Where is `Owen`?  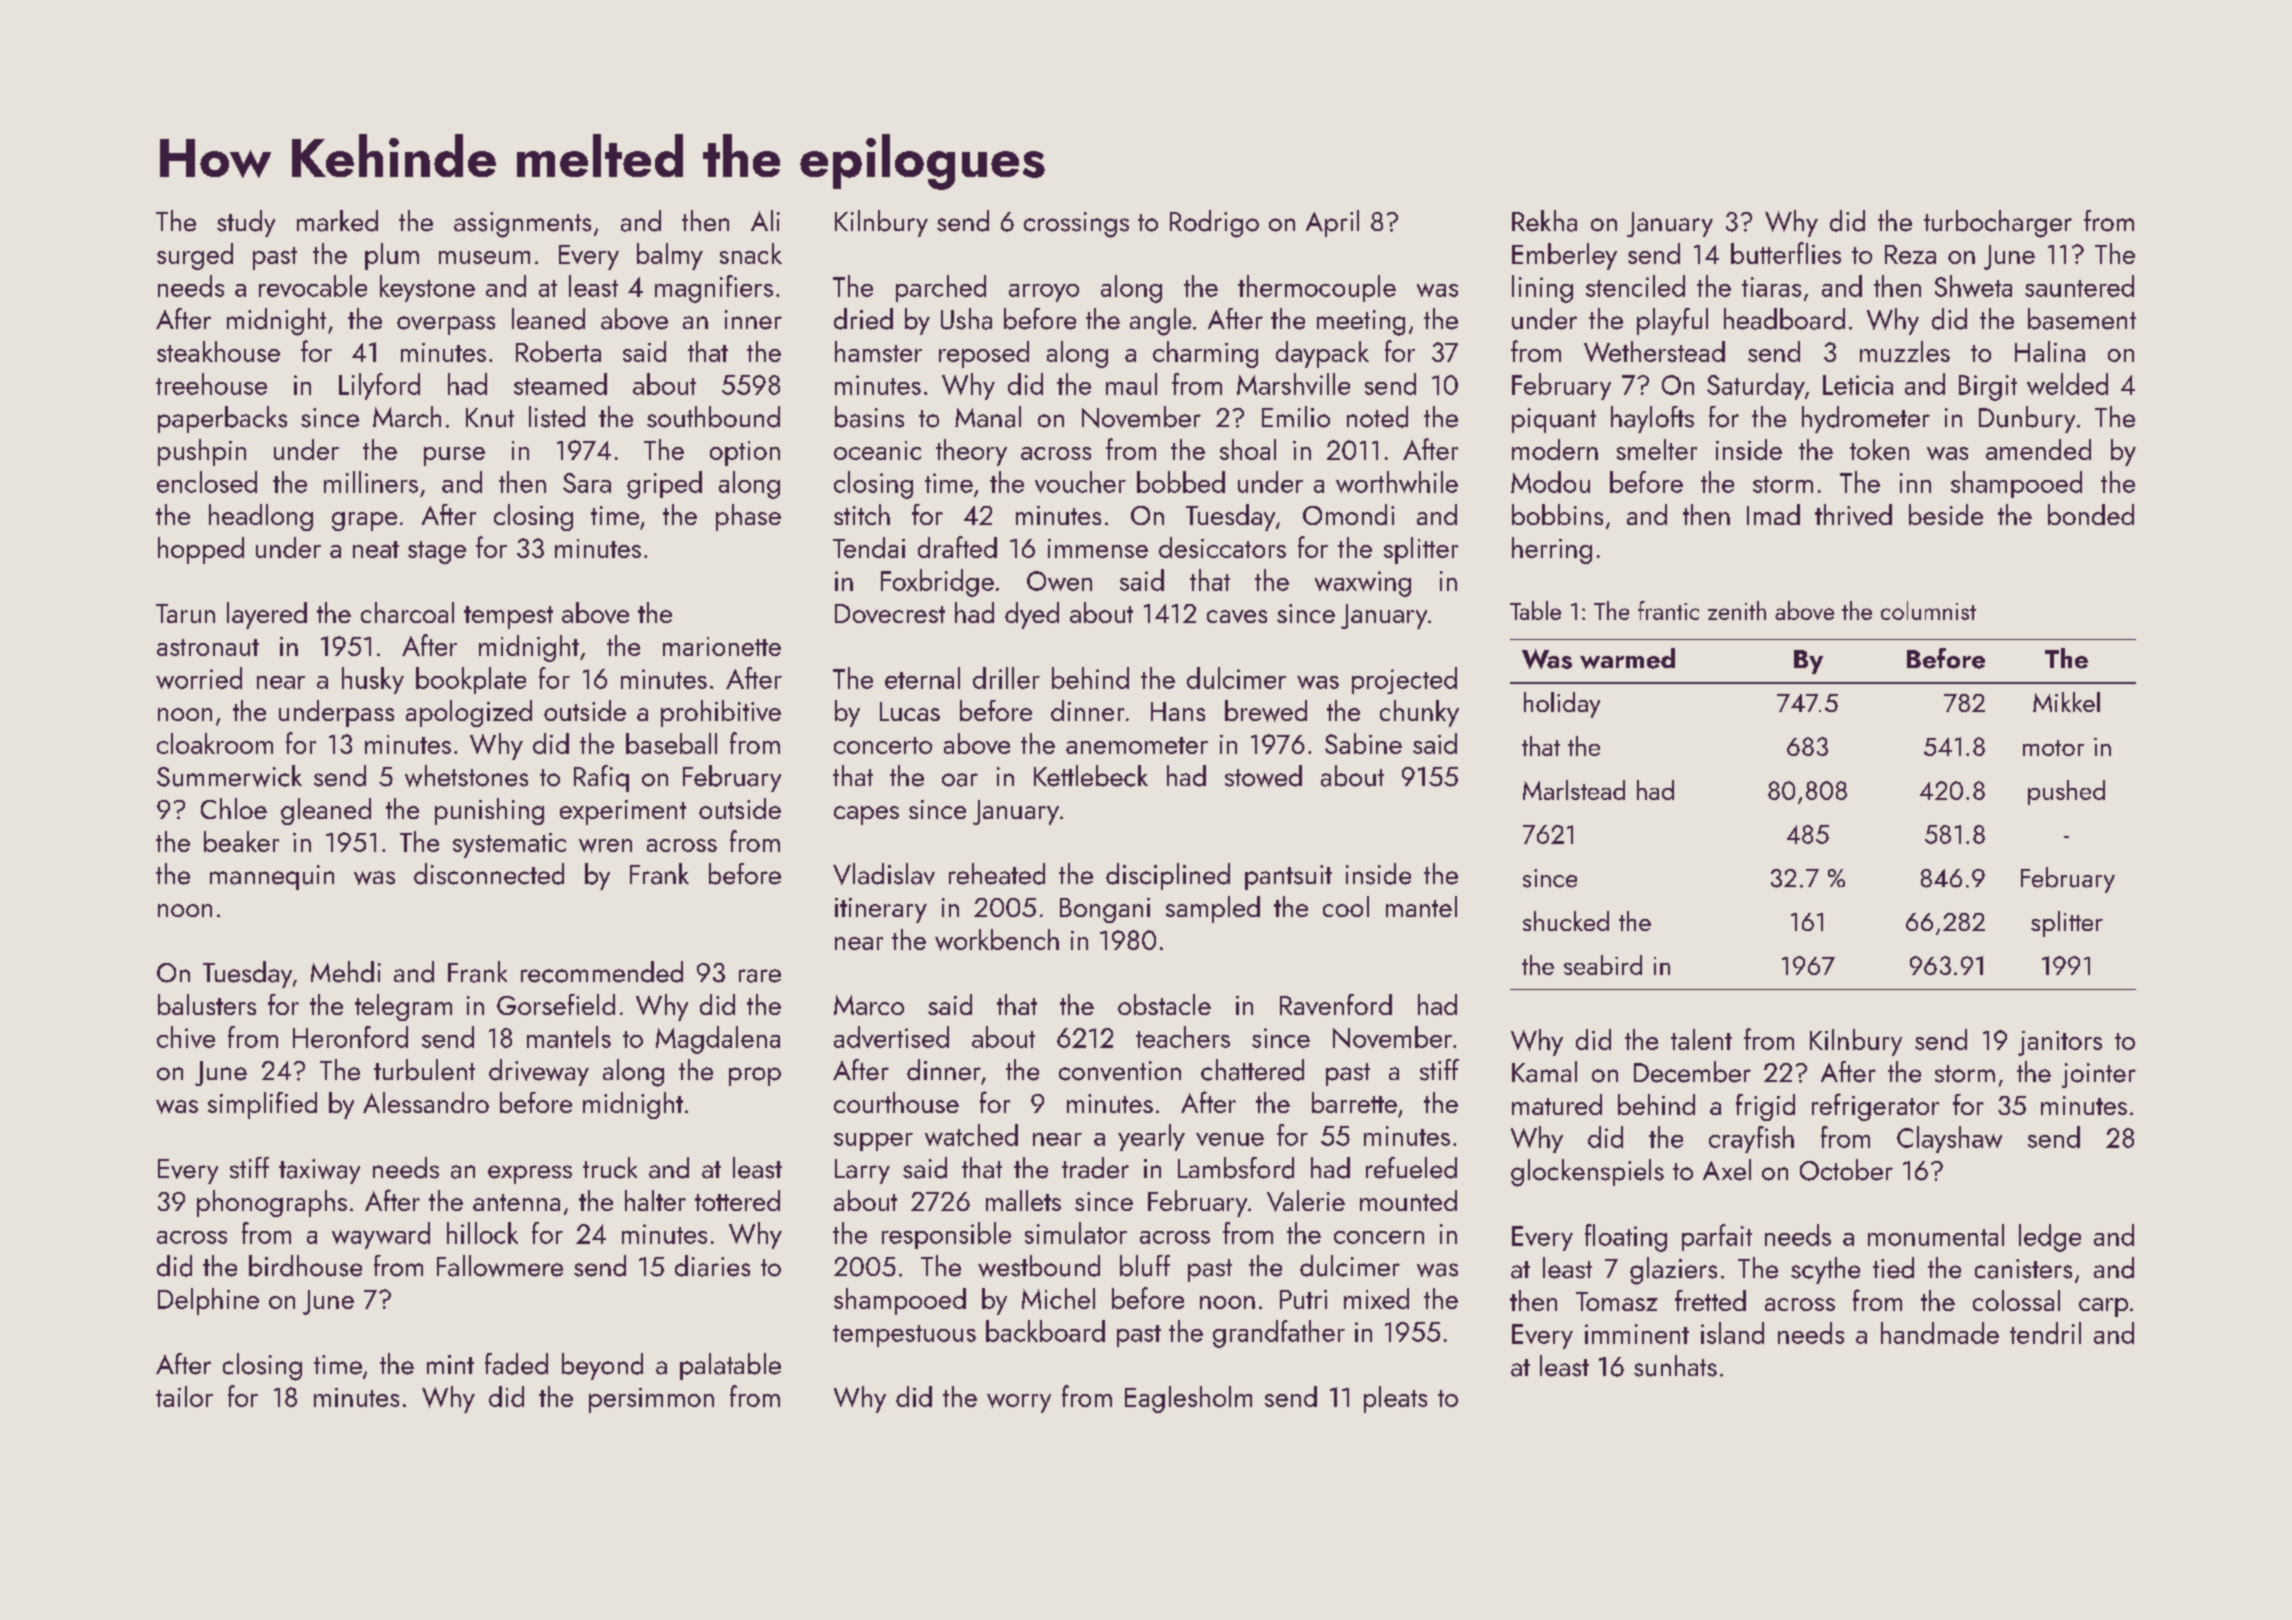
Owen is located at coordinates (1059, 581).
